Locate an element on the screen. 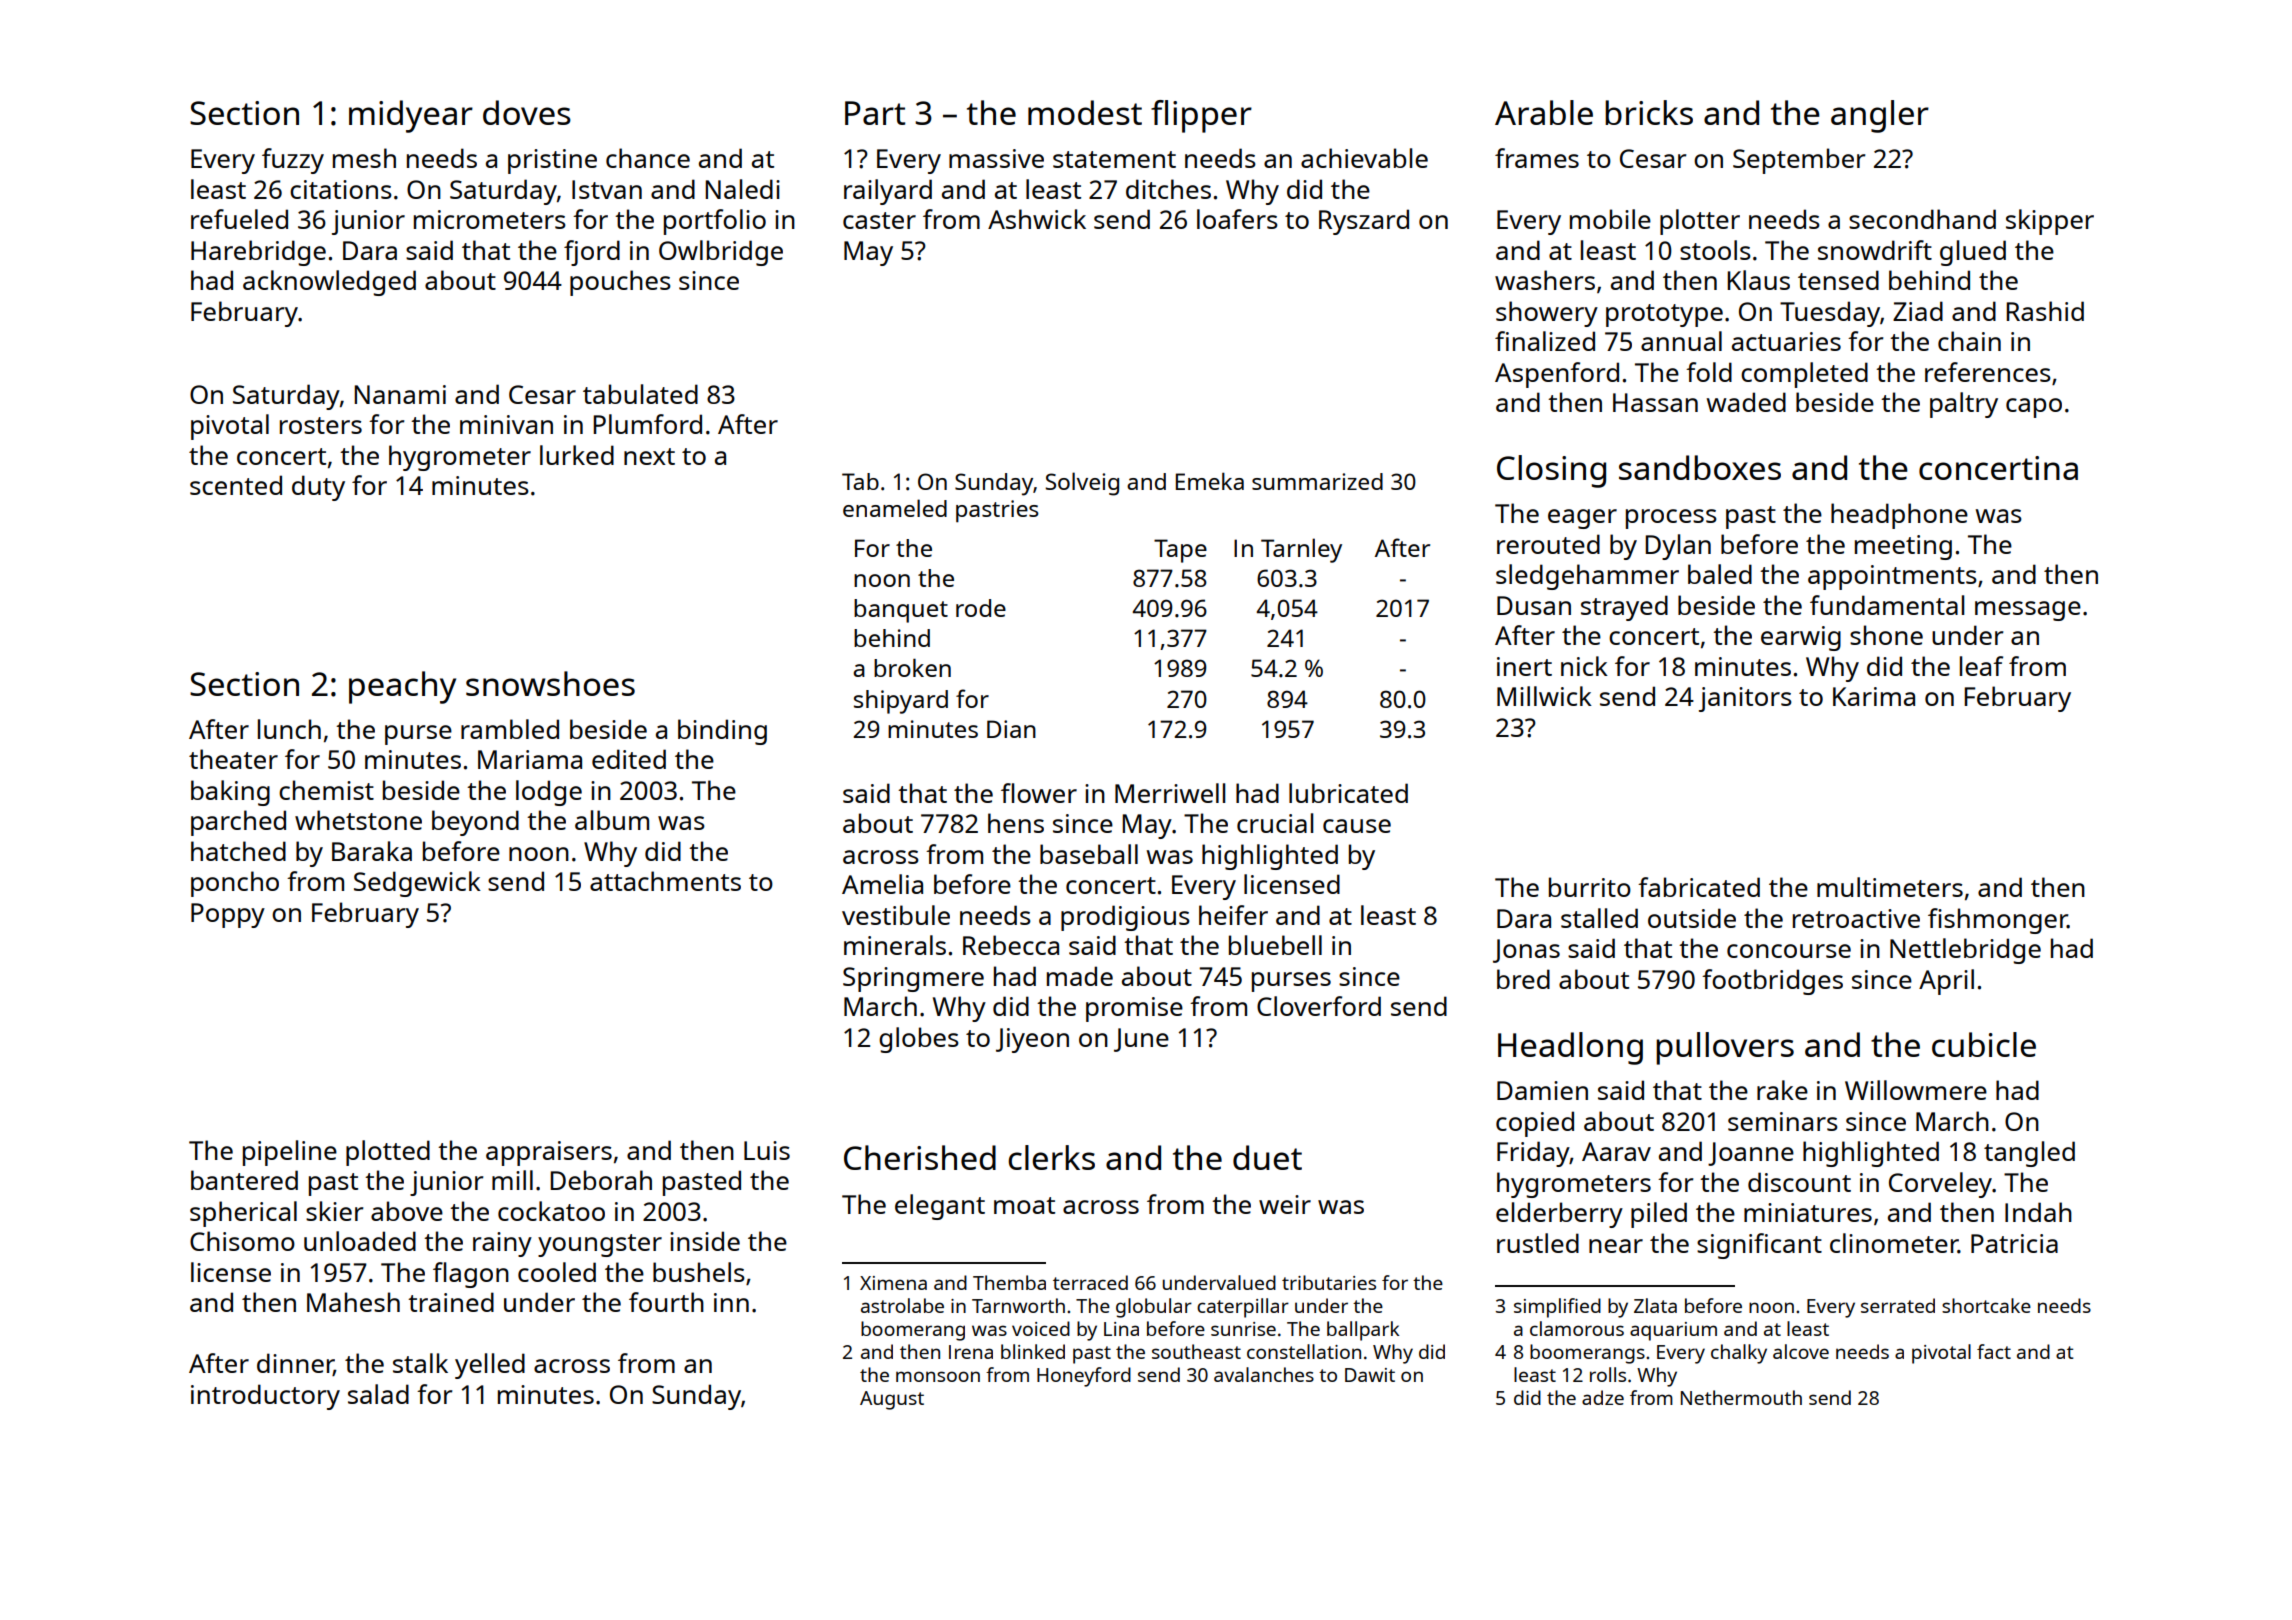  Zlata is located at coordinates (1655, 1305).
